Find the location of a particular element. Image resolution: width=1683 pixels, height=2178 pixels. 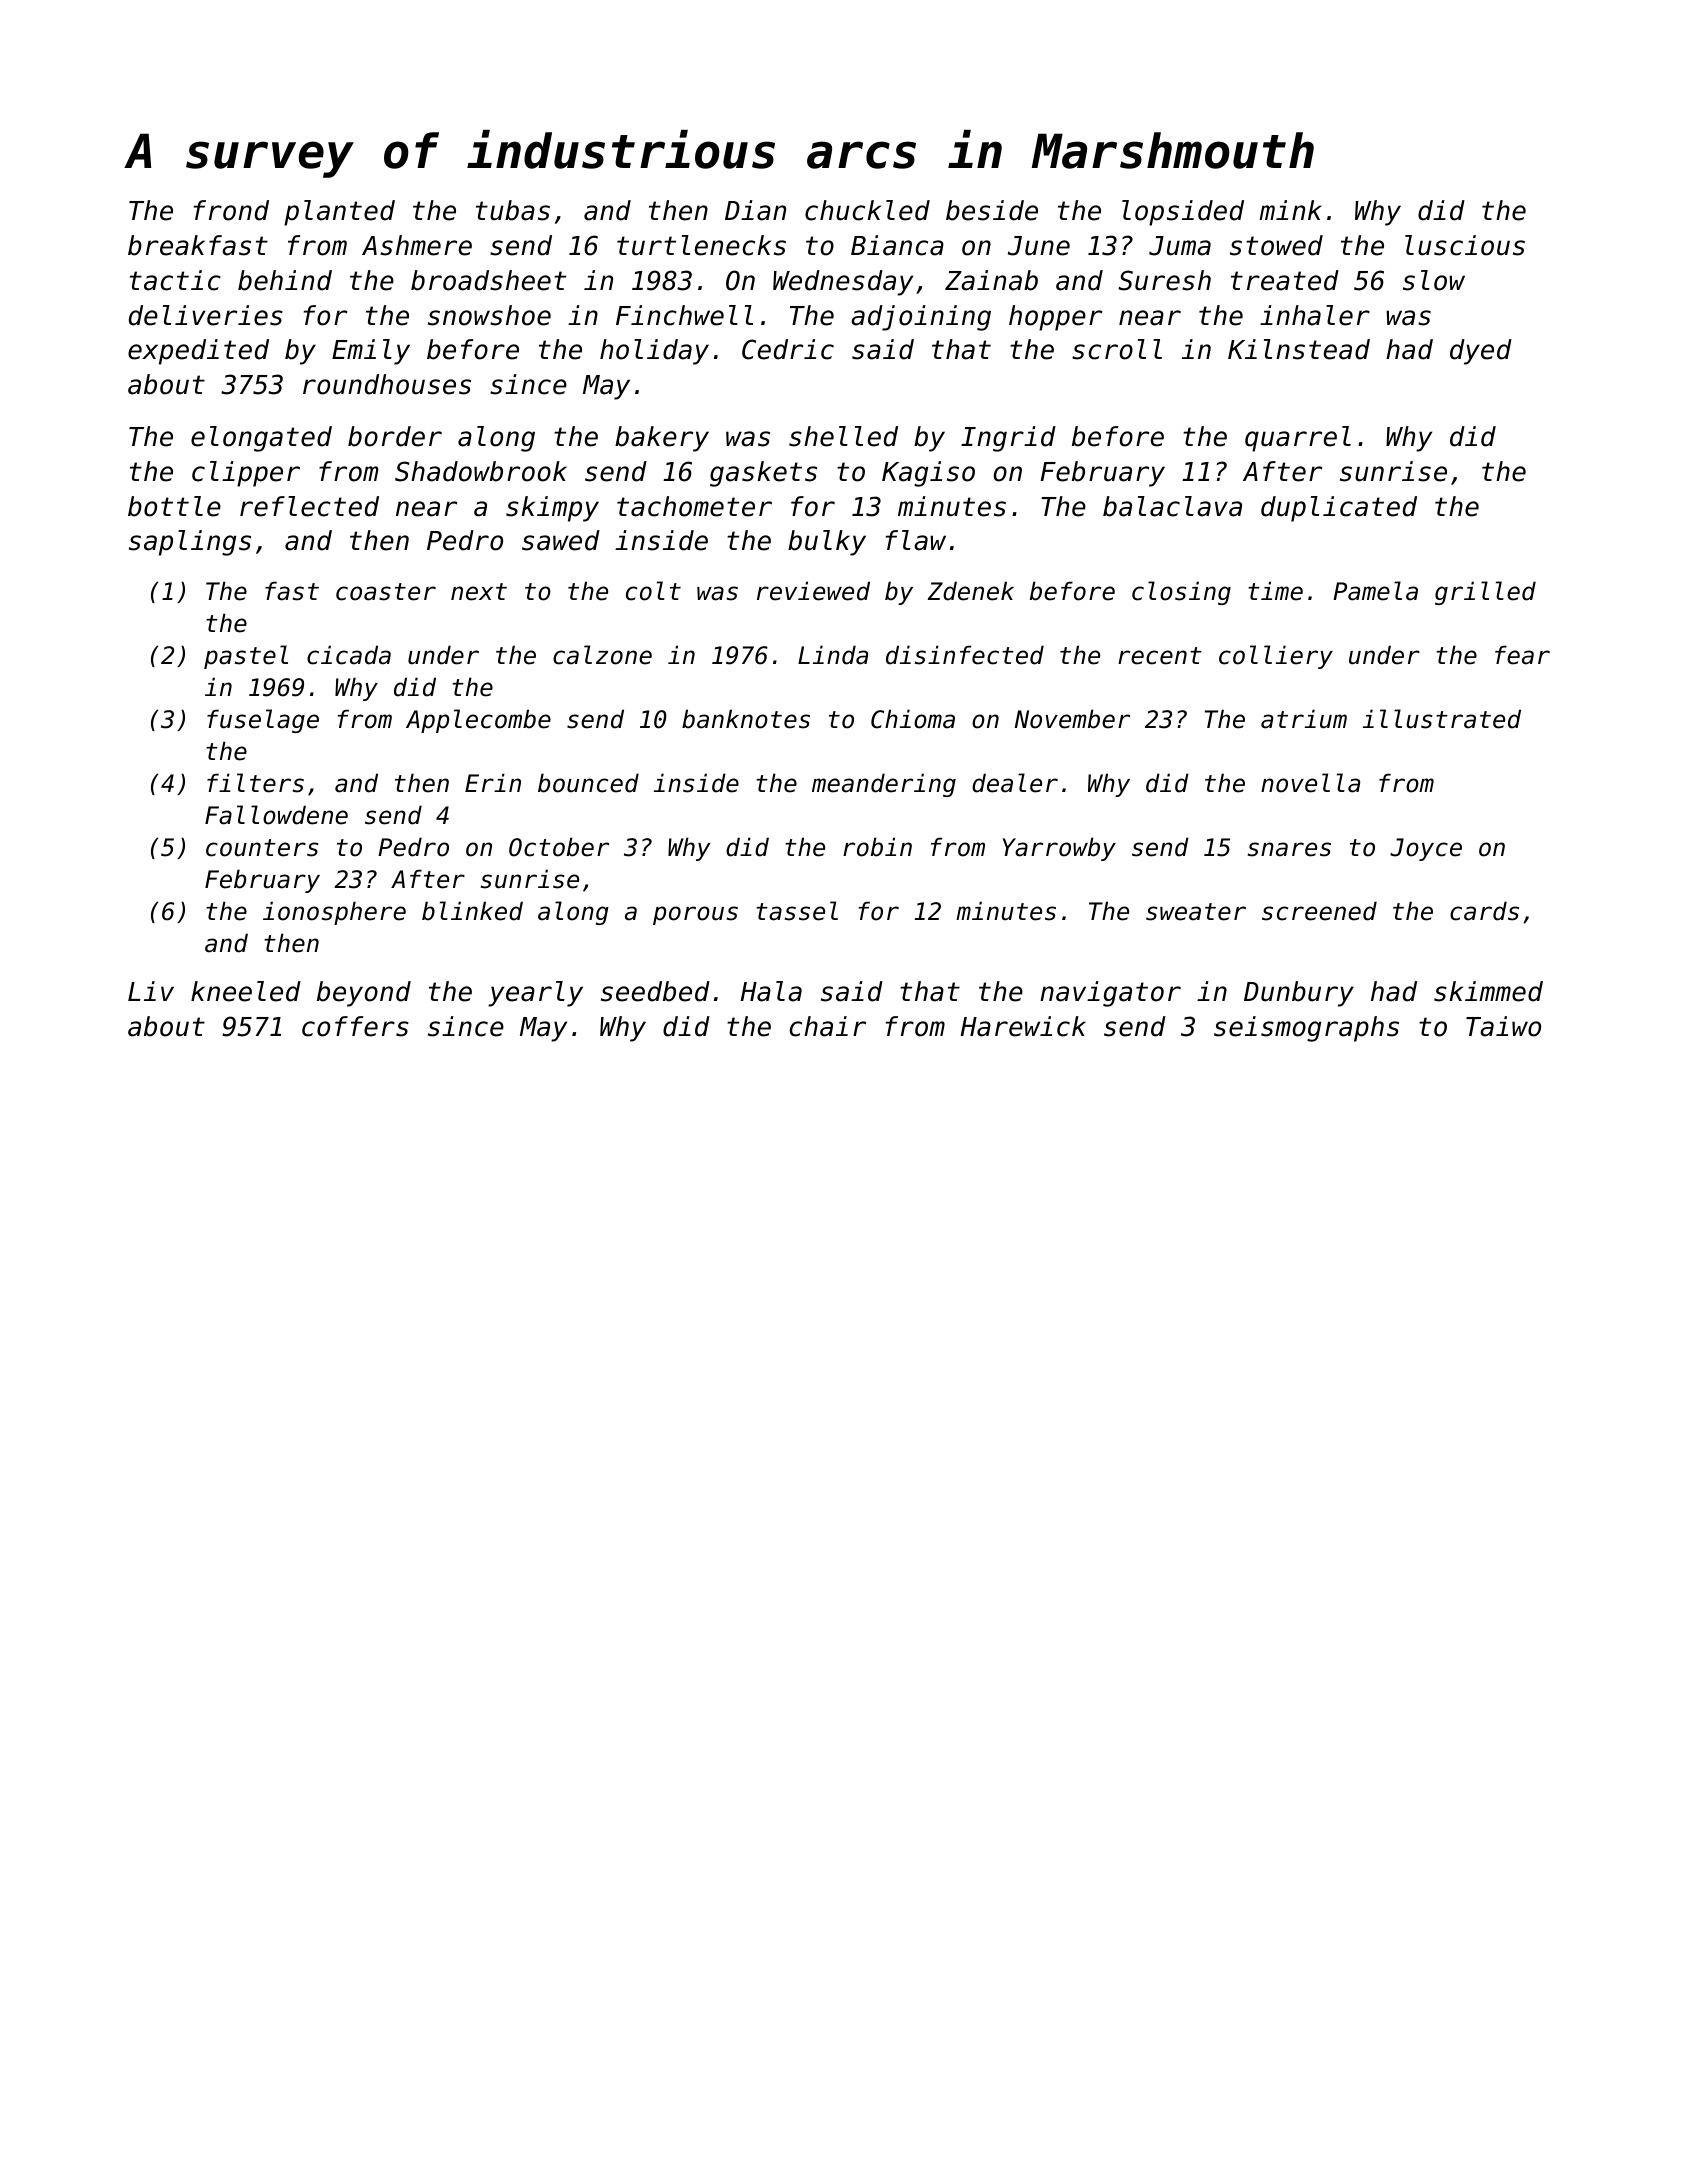

planted is located at coordinates (339, 213).
